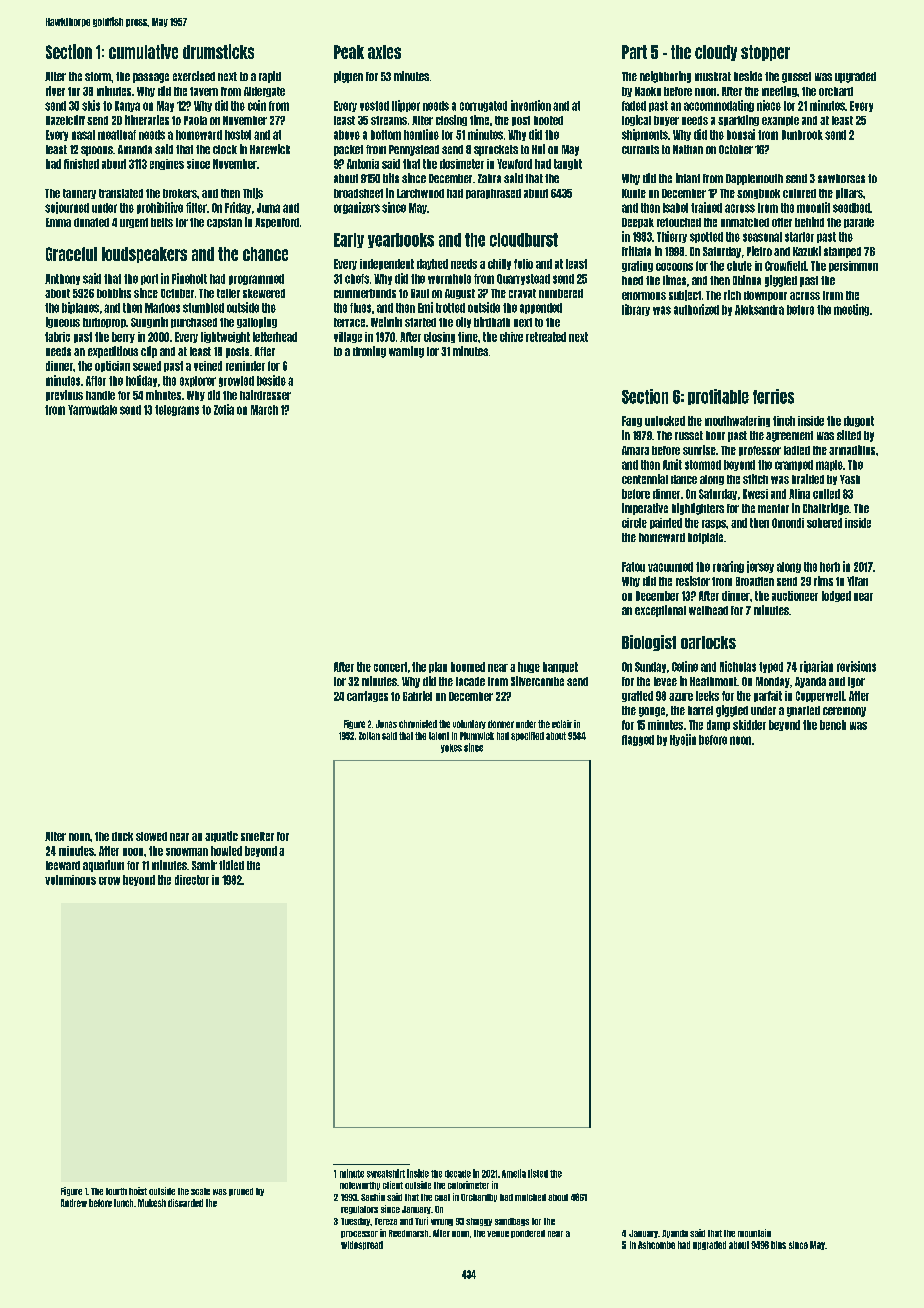 The image size is (924, 1308). What do you see at coordinates (369, 736) in the page?
I see `Zoltan` at bounding box center [369, 736].
